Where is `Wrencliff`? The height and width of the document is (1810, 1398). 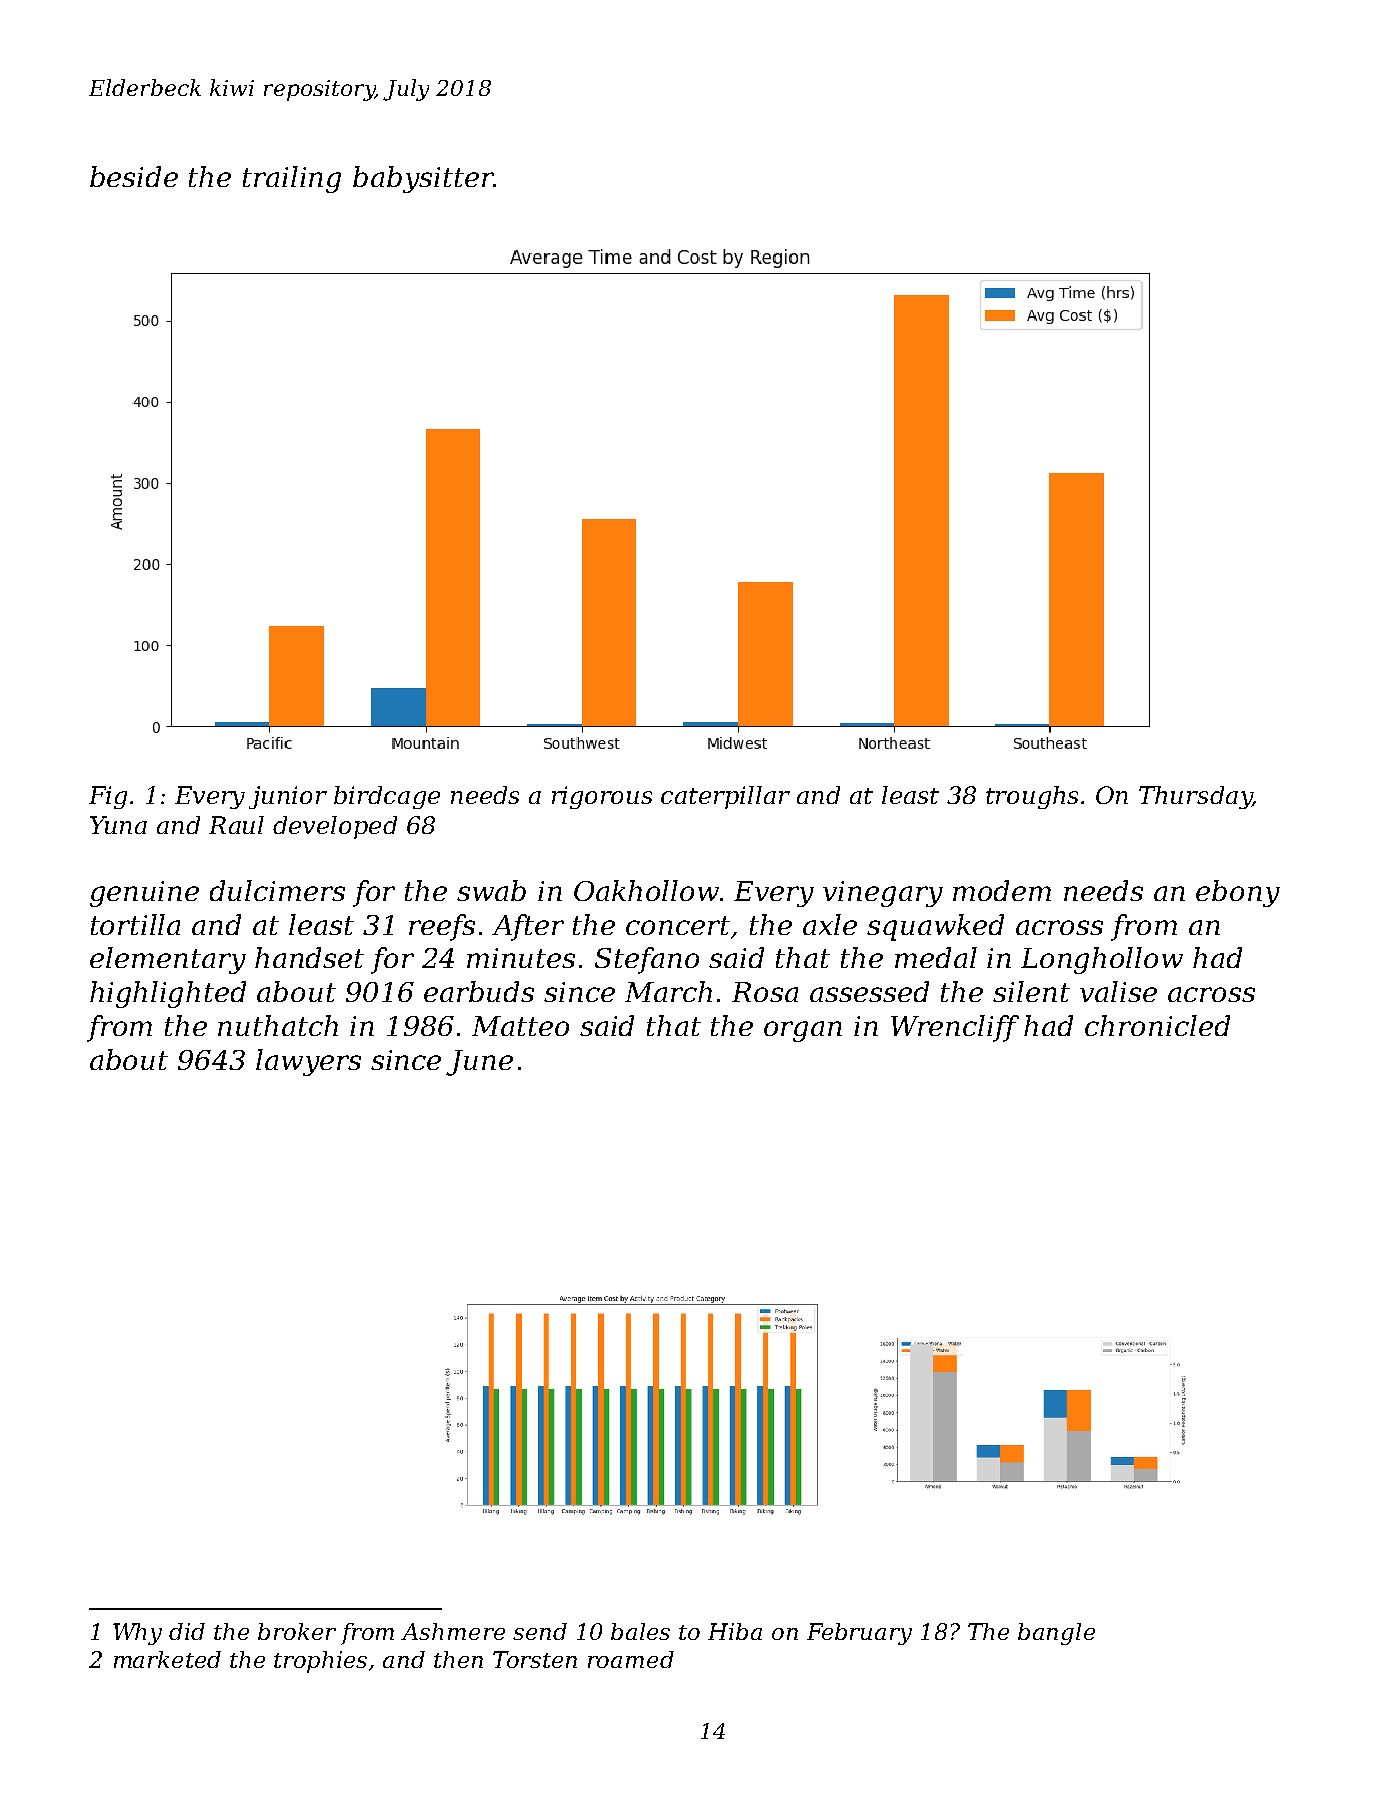
Wrencliff is located at coordinates (955, 1028).
